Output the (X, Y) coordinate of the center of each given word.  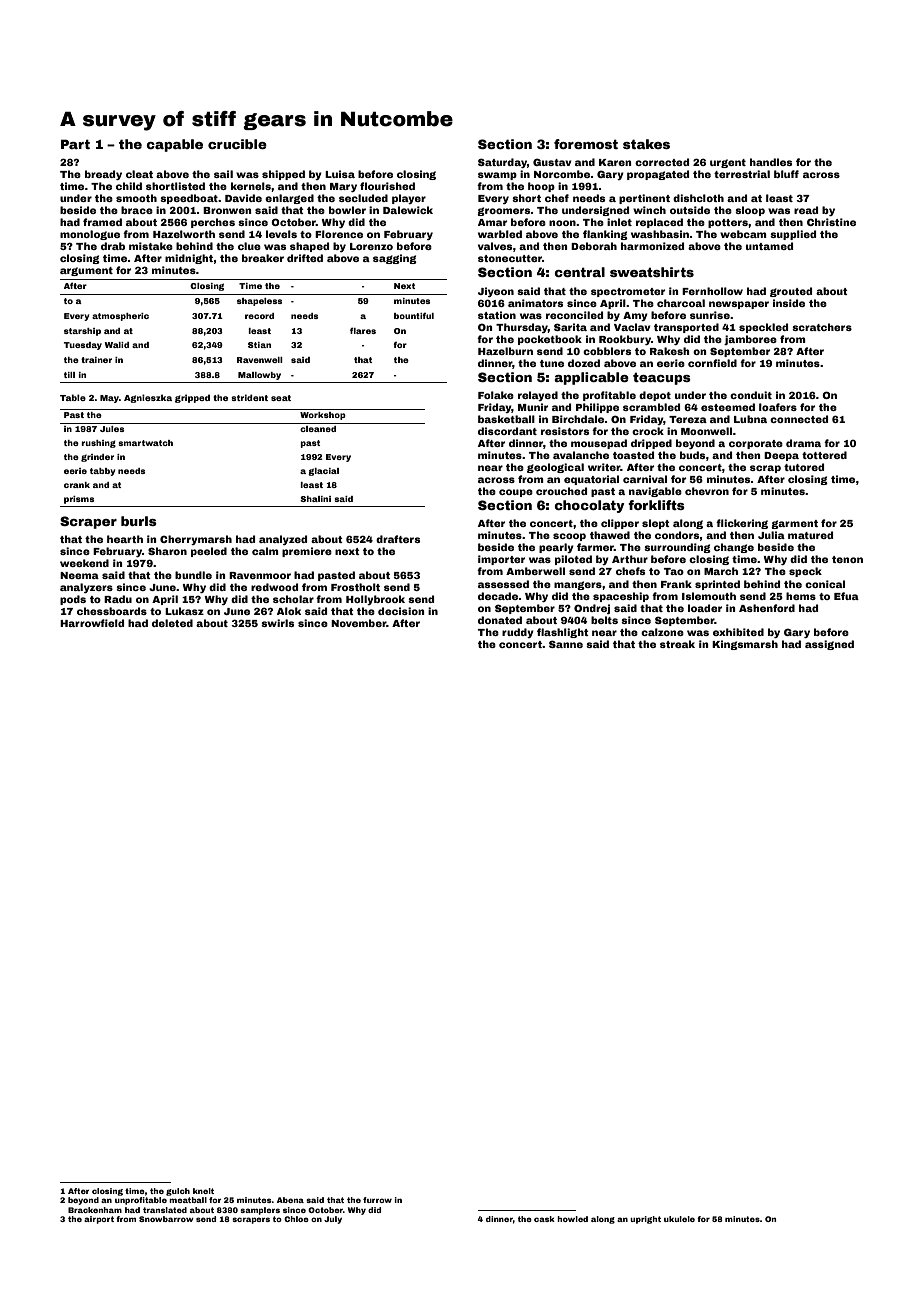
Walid (117, 345)
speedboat (189, 199)
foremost (586, 144)
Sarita (570, 327)
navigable (655, 492)
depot (655, 396)
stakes (646, 144)
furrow (377, 1200)
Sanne (566, 644)
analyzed (283, 540)
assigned (829, 645)
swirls (277, 623)
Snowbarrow (166, 1219)
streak (677, 644)
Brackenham (95, 1210)
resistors (565, 431)
